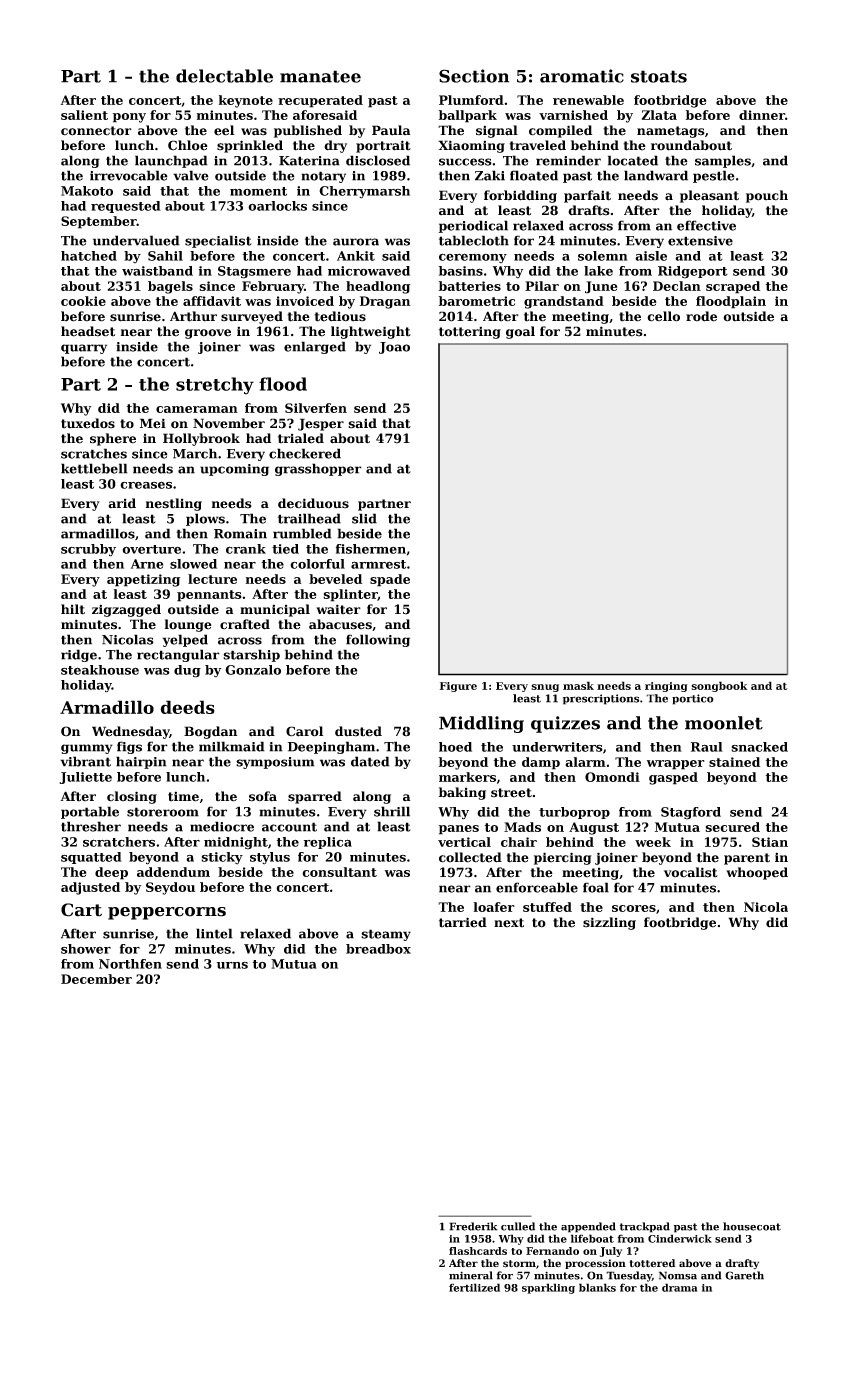  Describe the element at coordinates (762, 115) in the screenshot. I see `dinner` at that location.
